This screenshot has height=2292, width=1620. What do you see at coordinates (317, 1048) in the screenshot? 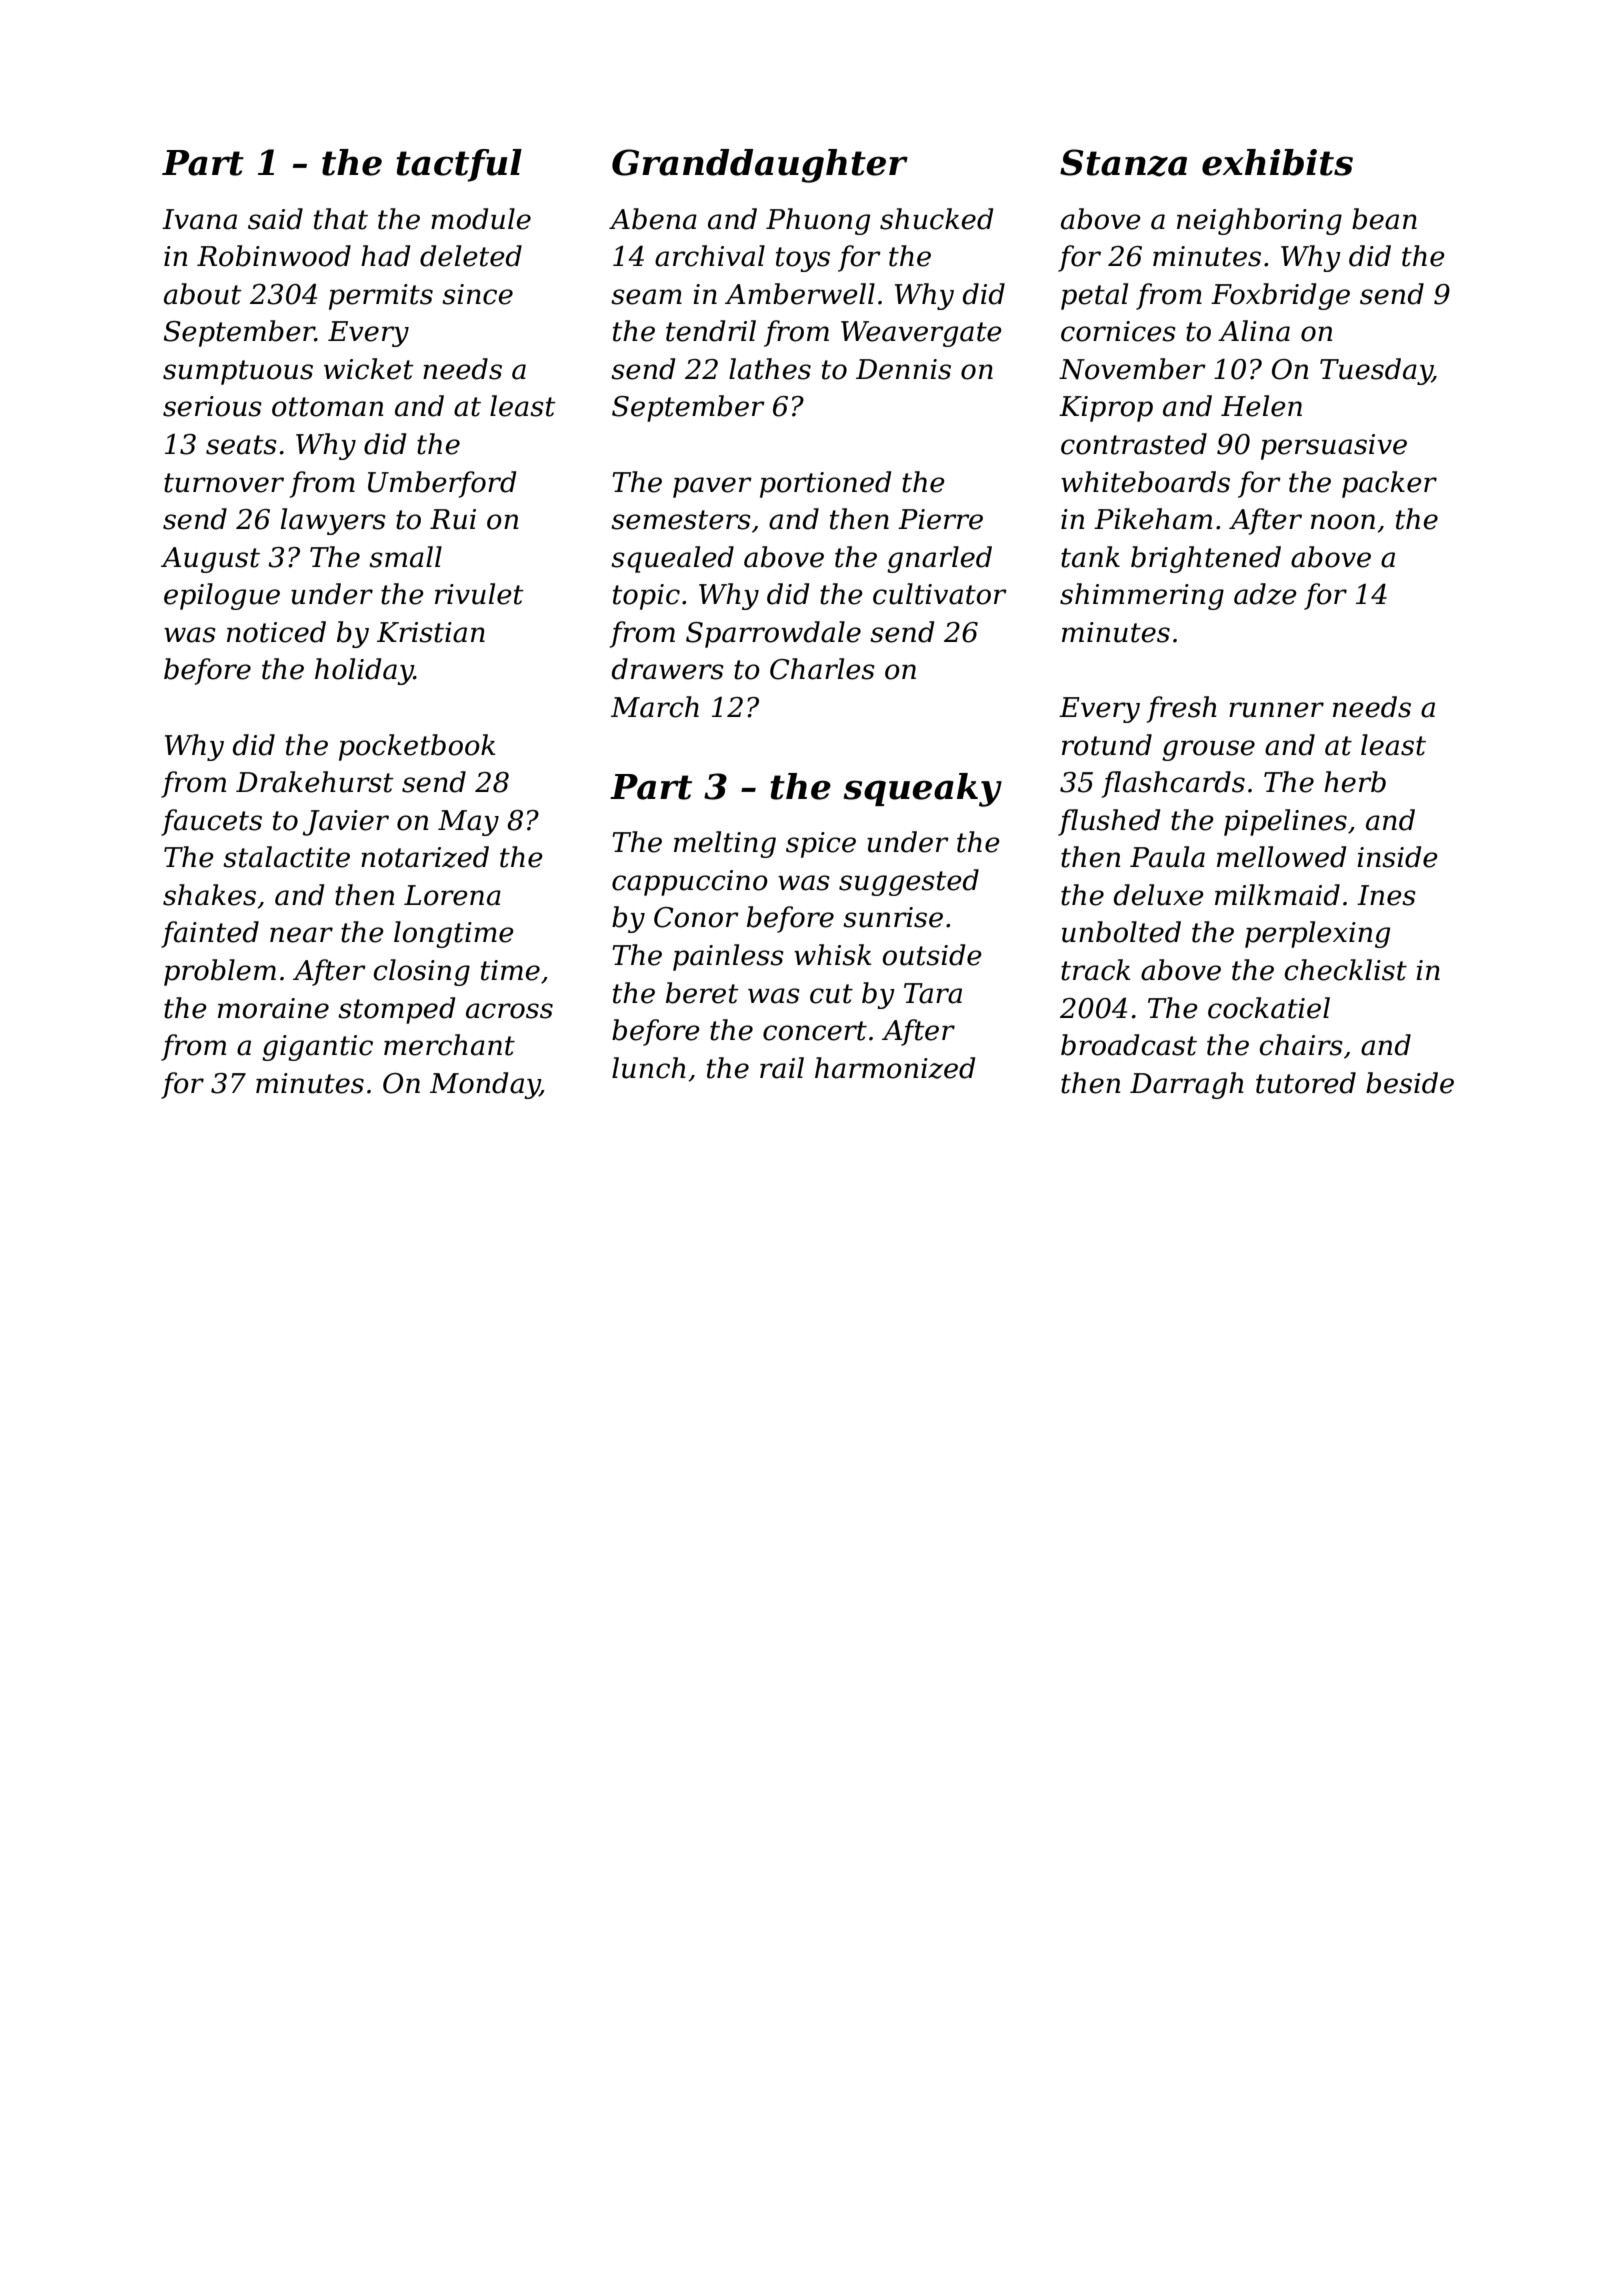
I see `gigantic` at bounding box center [317, 1048].
